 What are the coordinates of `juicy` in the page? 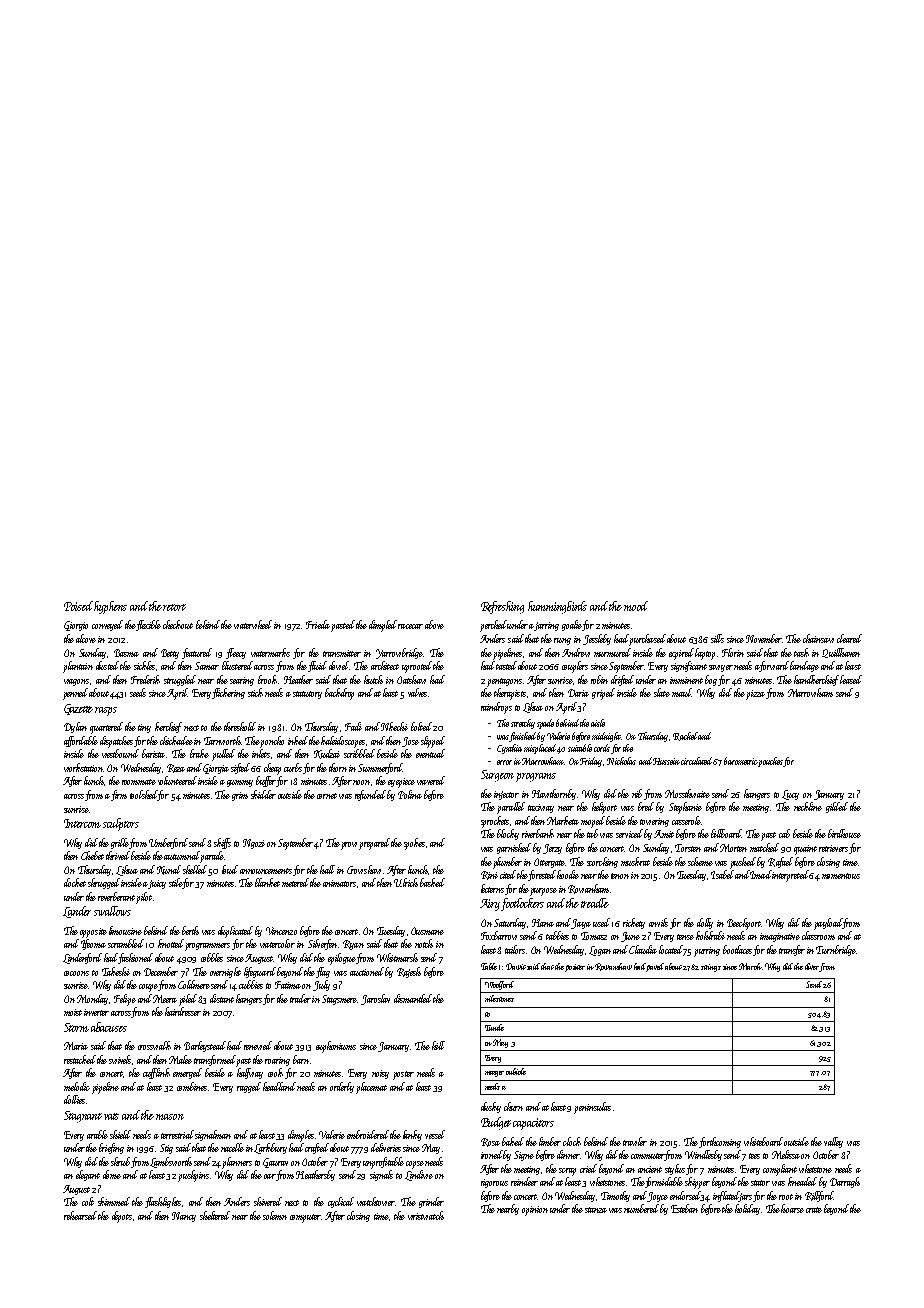 It's located at (157, 884).
